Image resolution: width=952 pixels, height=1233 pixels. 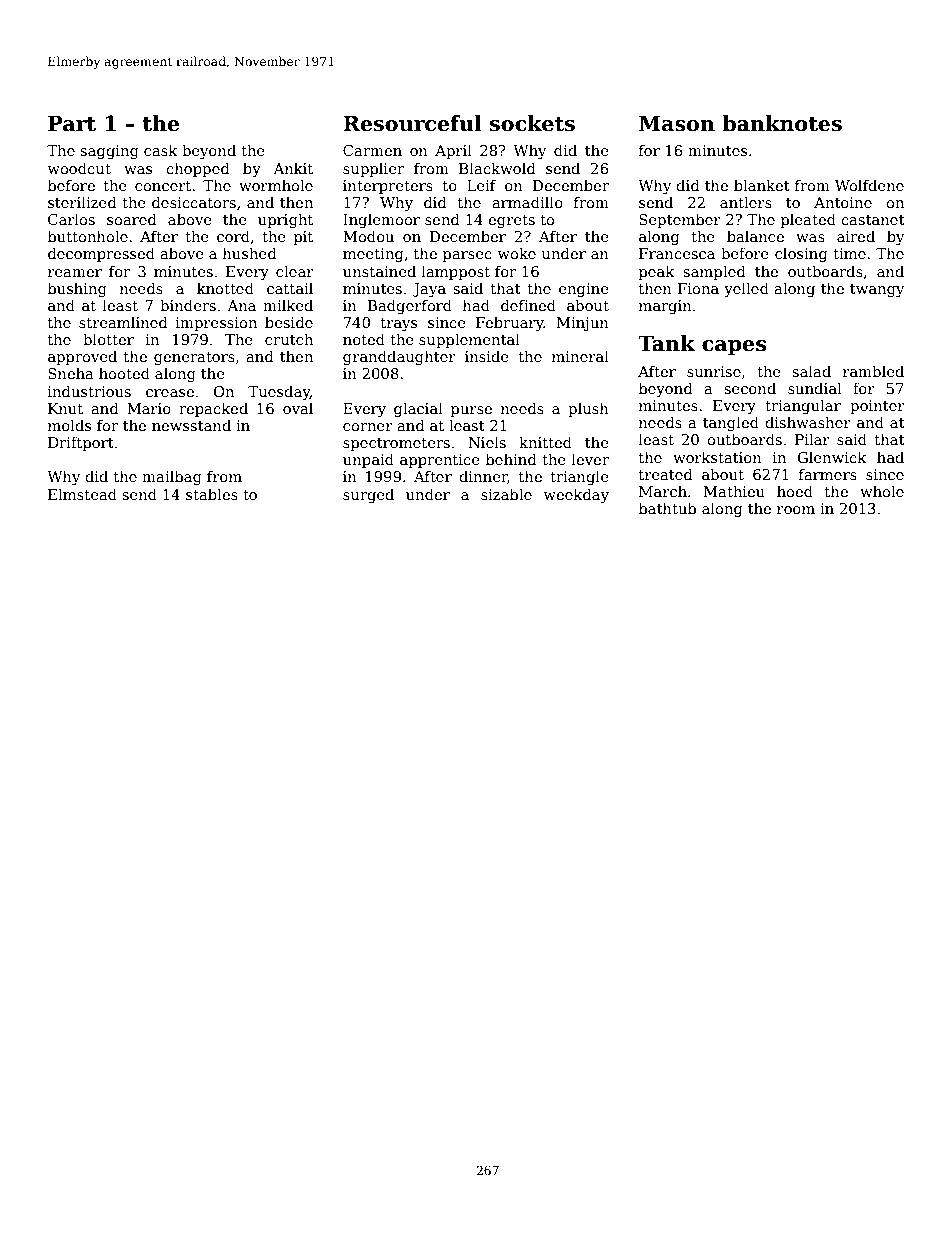 What do you see at coordinates (782, 123) in the screenshot?
I see `banknotes` at bounding box center [782, 123].
